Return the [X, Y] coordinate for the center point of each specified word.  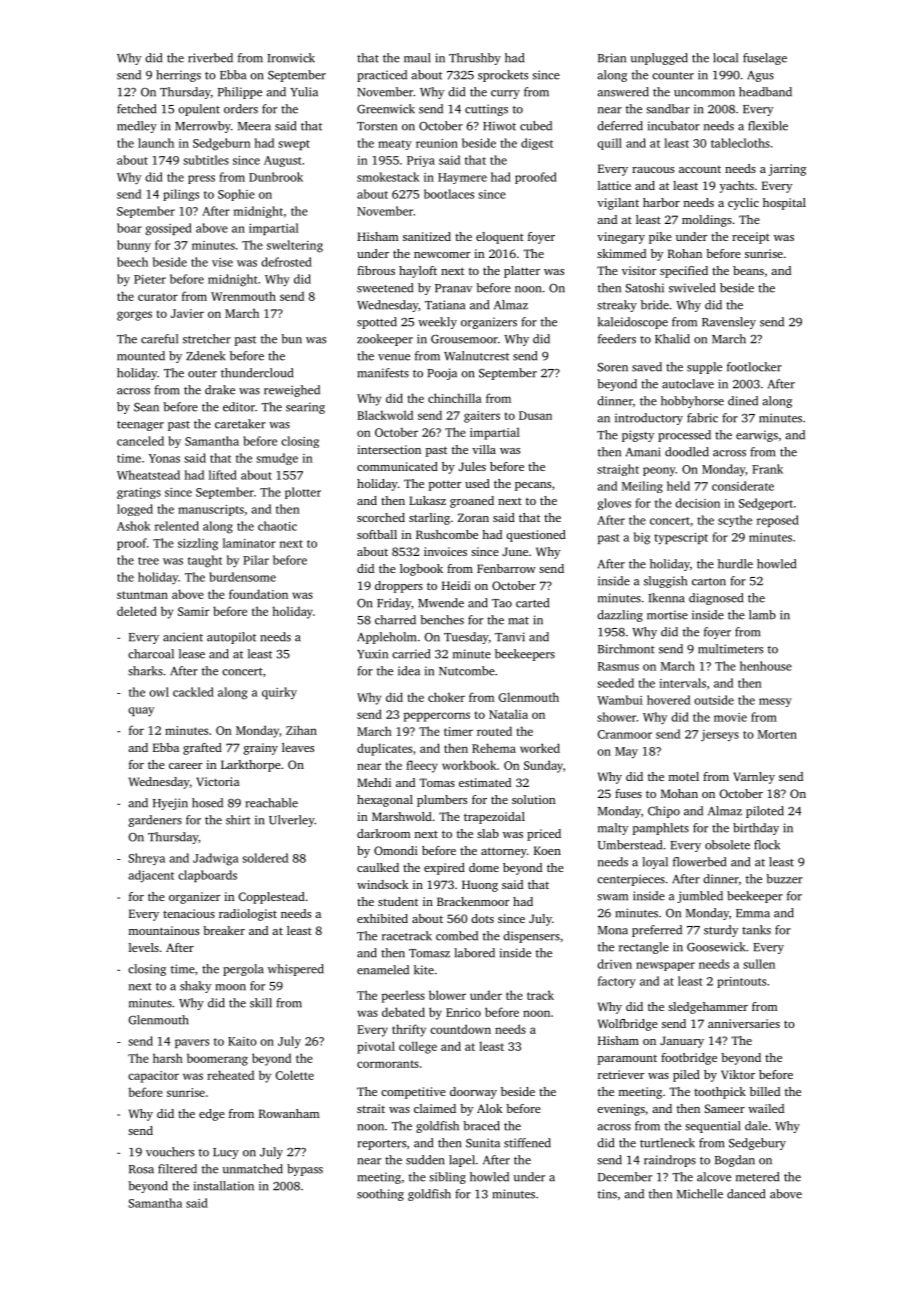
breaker [224, 930]
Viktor [738, 1074]
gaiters [482, 417]
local [725, 58]
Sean [146, 407]
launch [156, 143]
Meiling [642, 487]
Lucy [226, 1153]
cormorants [388, 1064]
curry [505, 94]
